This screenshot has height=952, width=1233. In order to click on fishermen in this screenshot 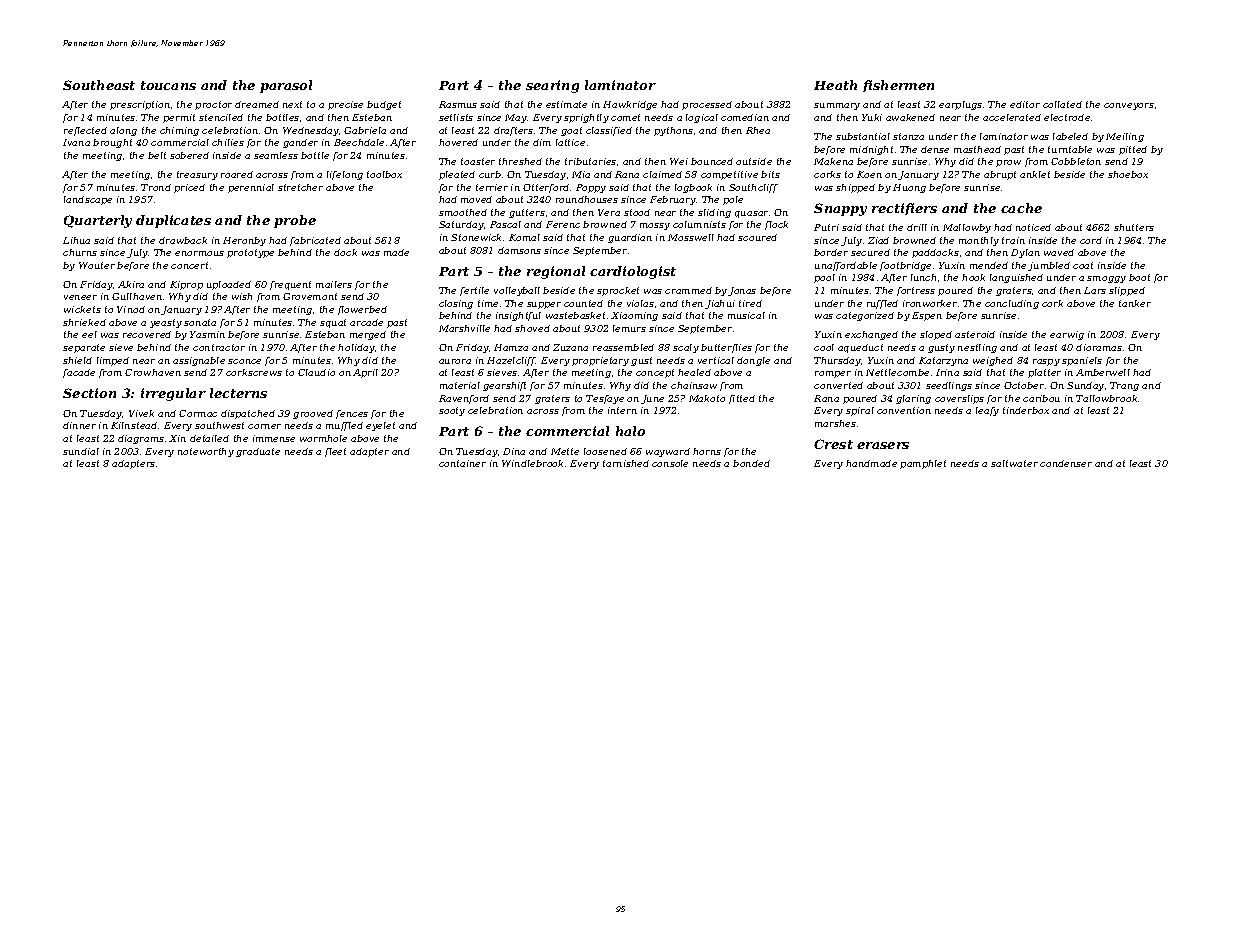, I will do `click(898, 86)`.
